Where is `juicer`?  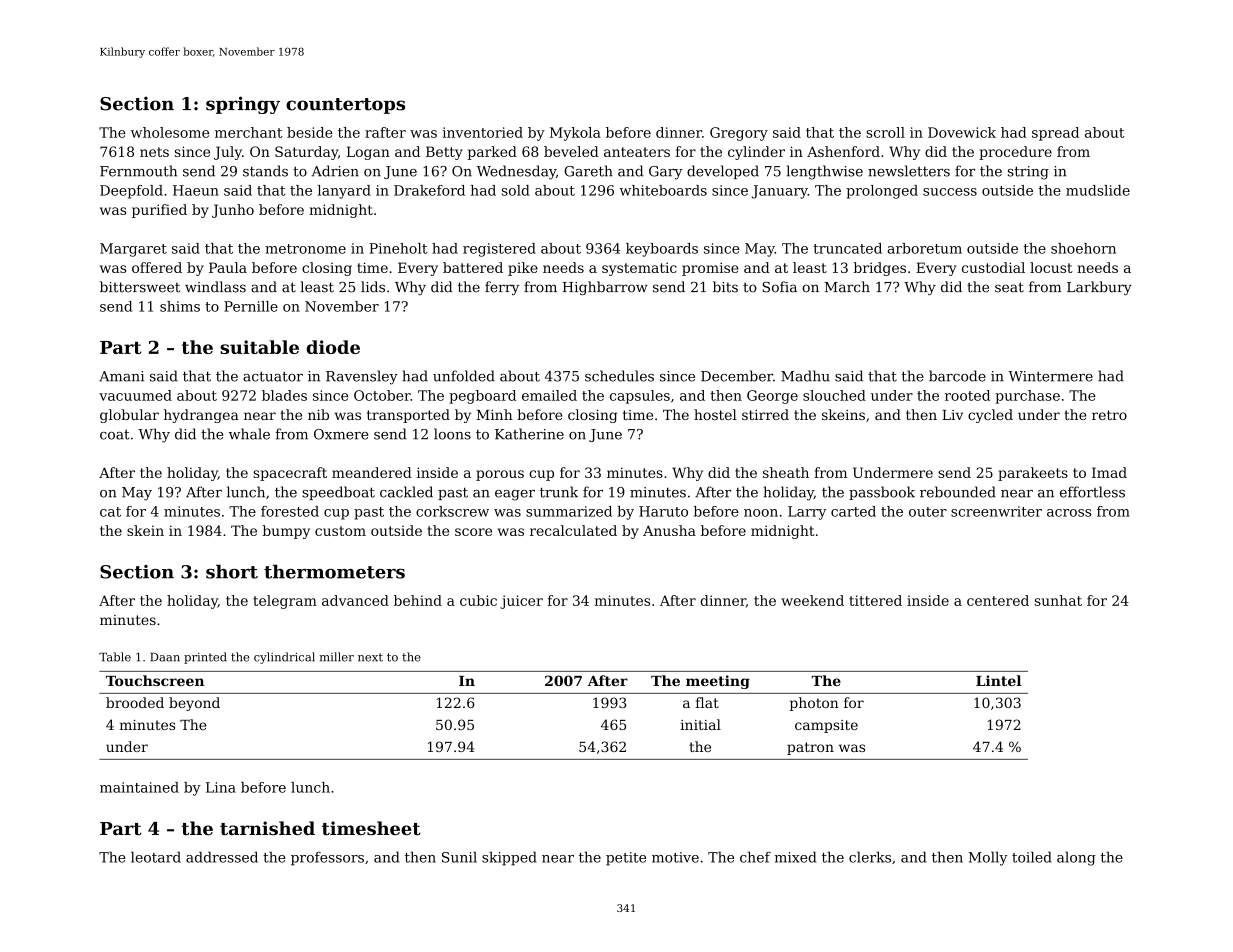
juicer is located at coordinates (521, 602).
